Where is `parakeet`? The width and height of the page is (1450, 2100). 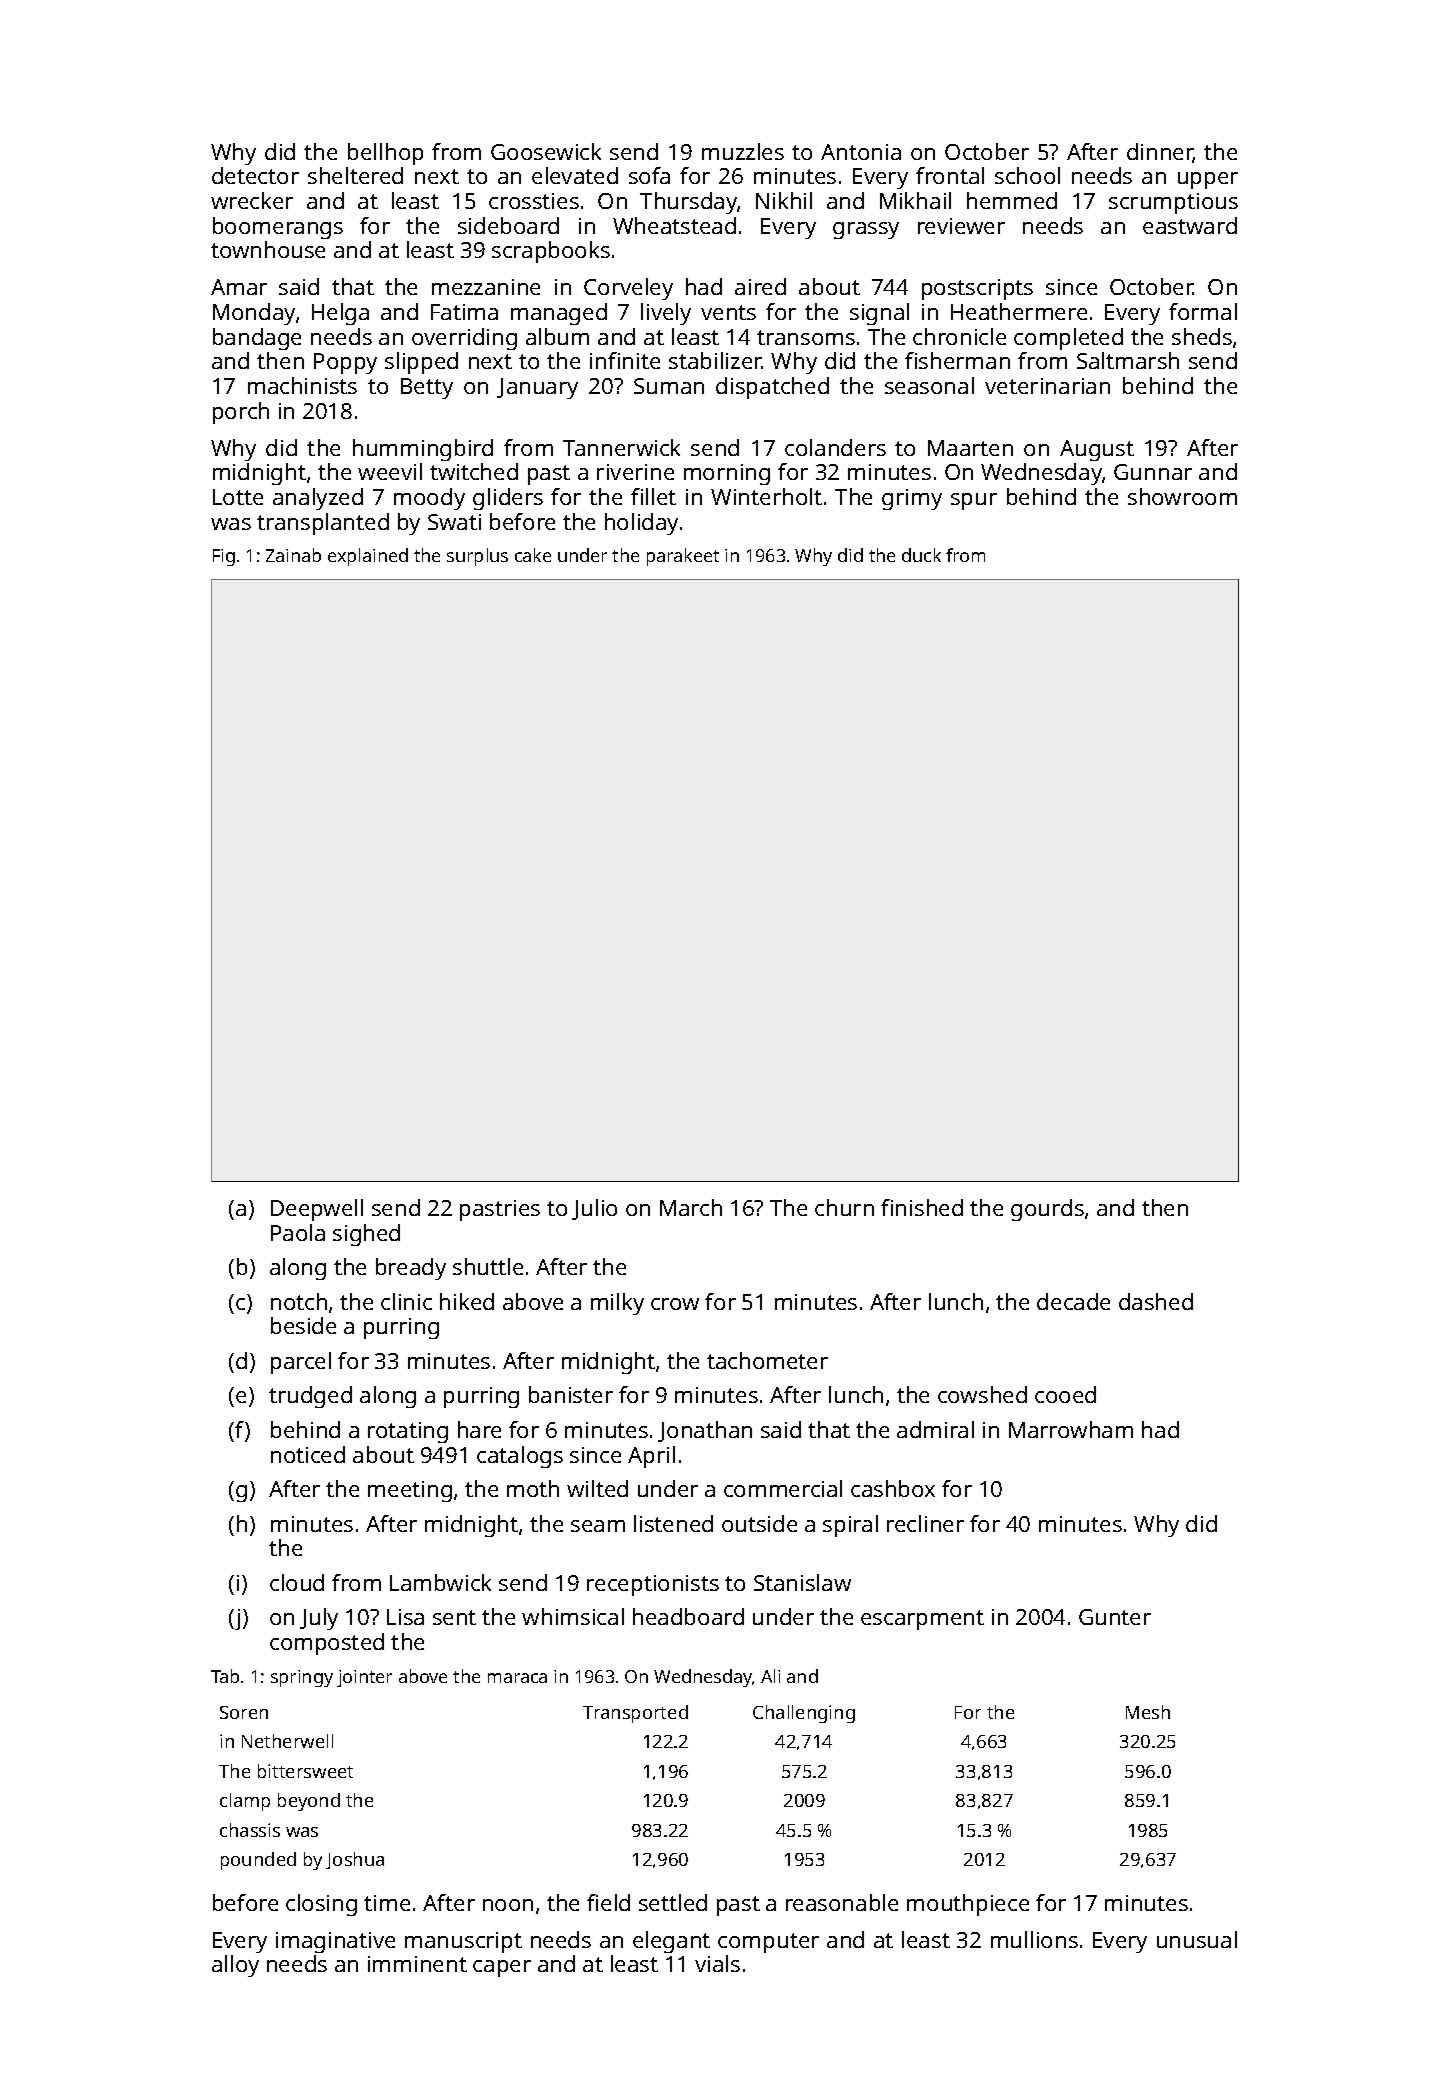 parakeet is located at coordinates (683, 557).
